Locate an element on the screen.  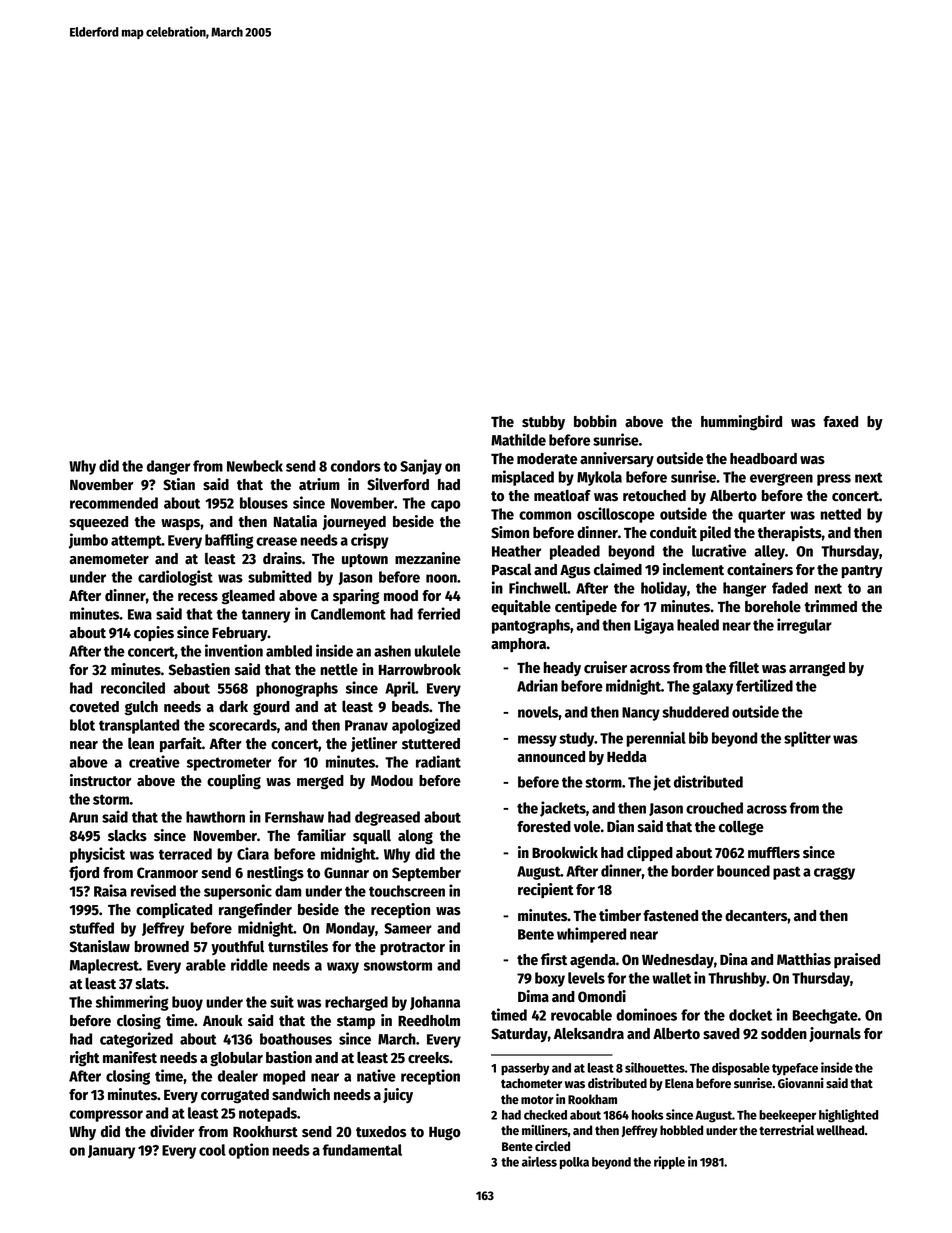
centipede is located at coordinates (586, 607).
